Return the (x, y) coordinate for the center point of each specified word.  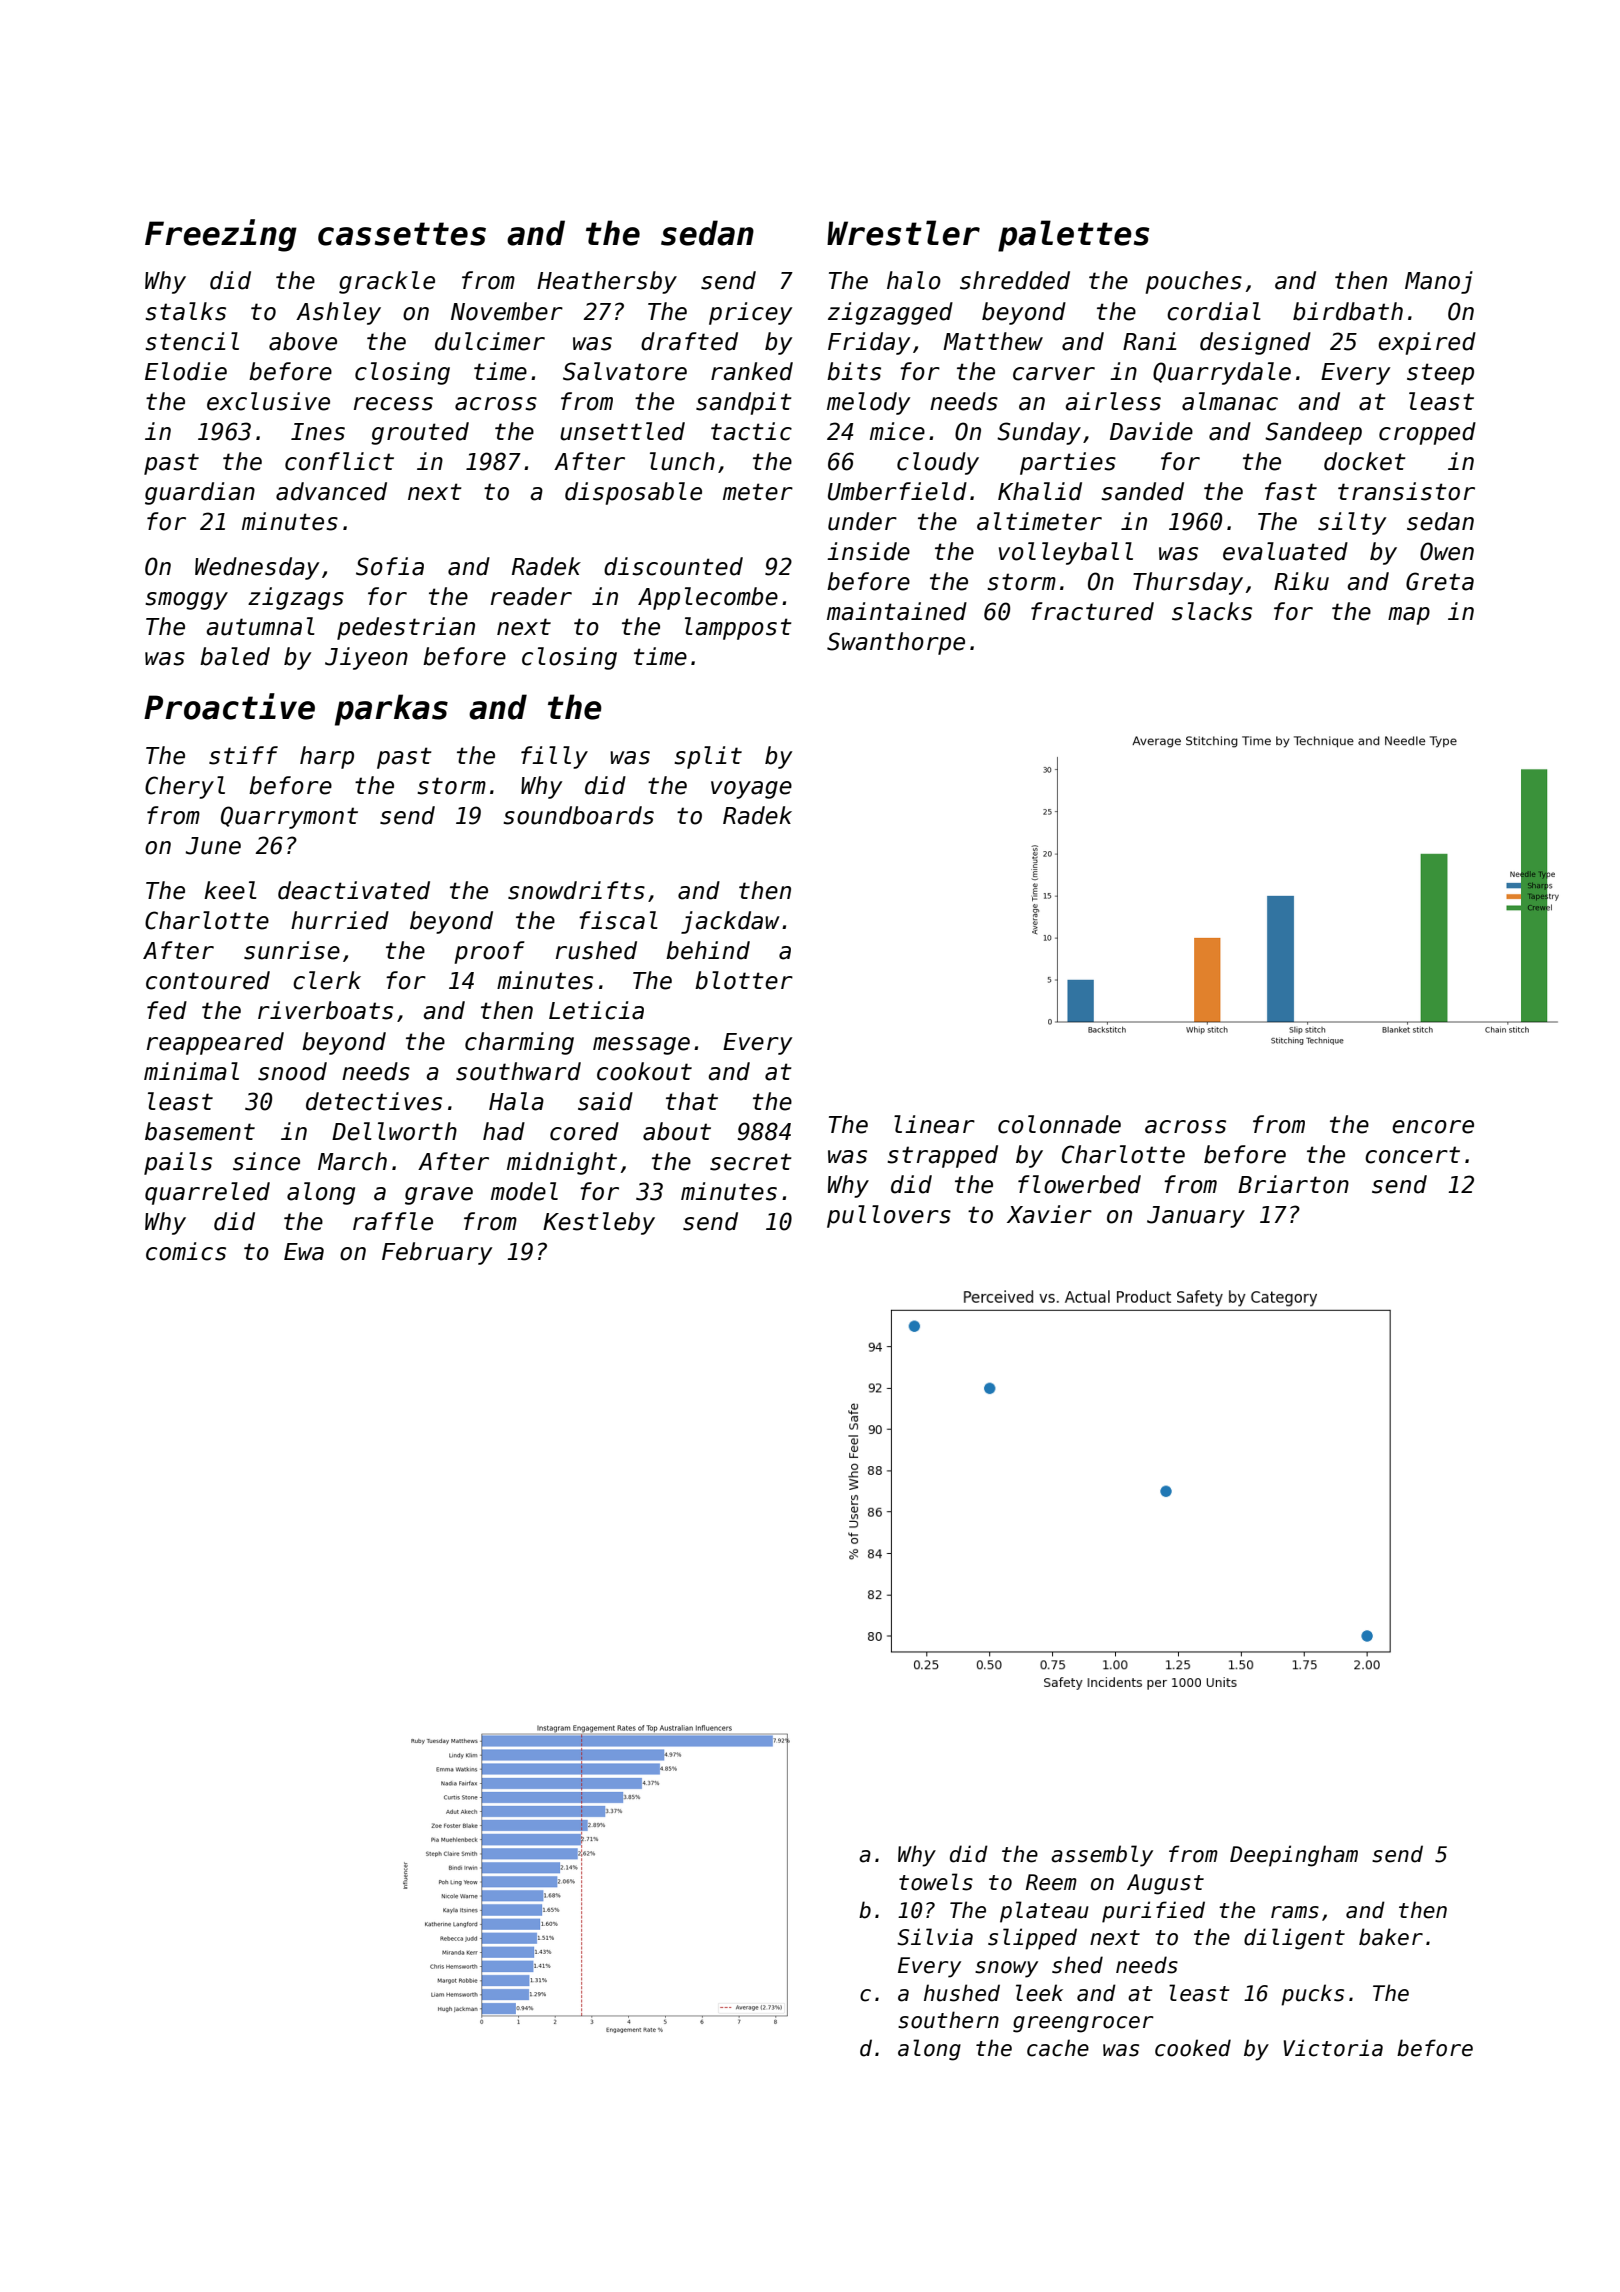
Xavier (1049, 1214)
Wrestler (903, 233)
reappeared (215, 1043)
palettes (1074, 236)
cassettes (402, 234)
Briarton (1293, 1184)
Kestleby (599, 1223)
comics (186, 1251)
